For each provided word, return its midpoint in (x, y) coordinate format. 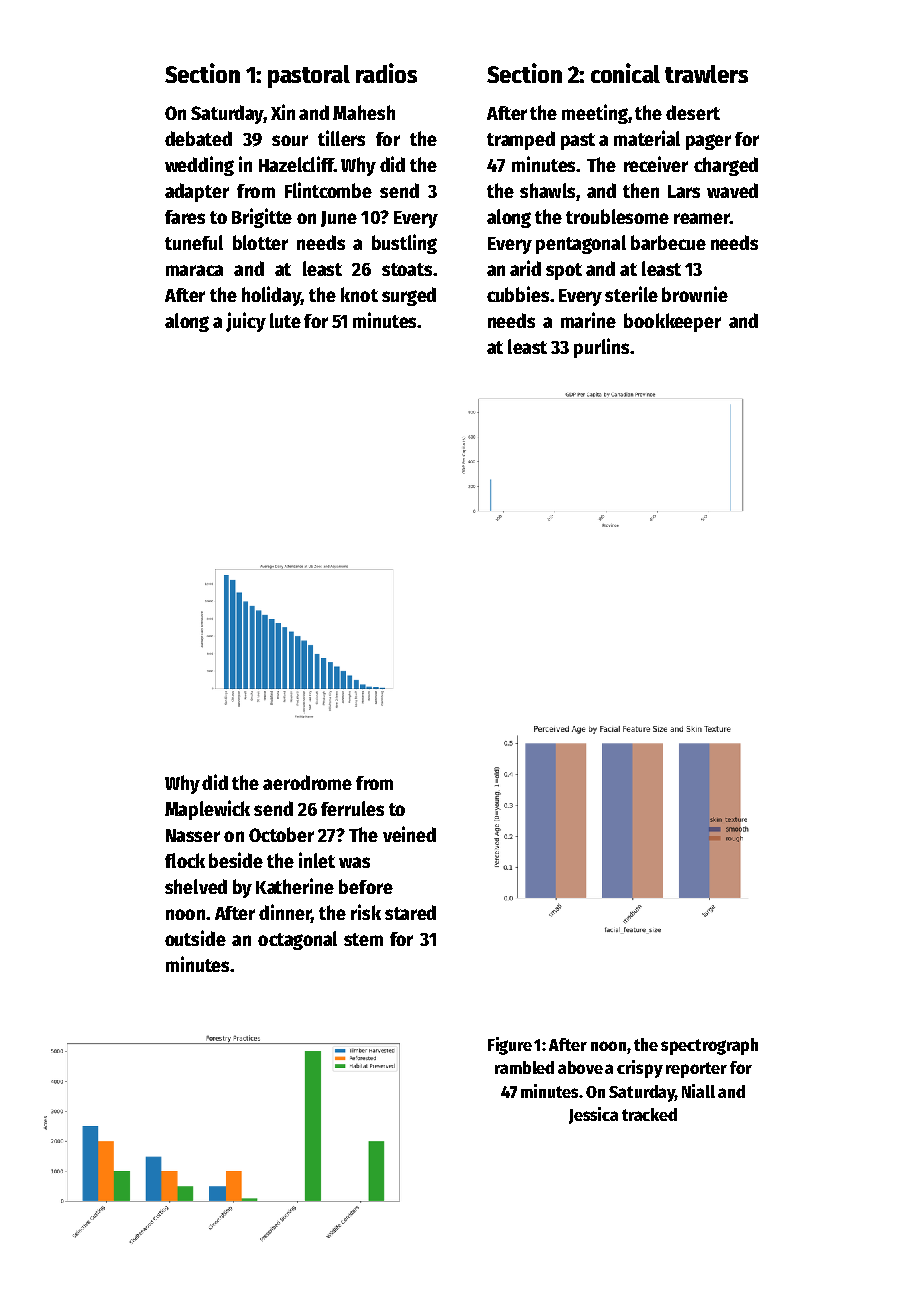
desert (693, 112)
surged (409, 296)
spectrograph (709, 1046)
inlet (317, 860)
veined (409, 834)
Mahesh (364, 112)
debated (198, 138)
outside (195, 938)
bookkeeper (672, 322)
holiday (271, 296)
